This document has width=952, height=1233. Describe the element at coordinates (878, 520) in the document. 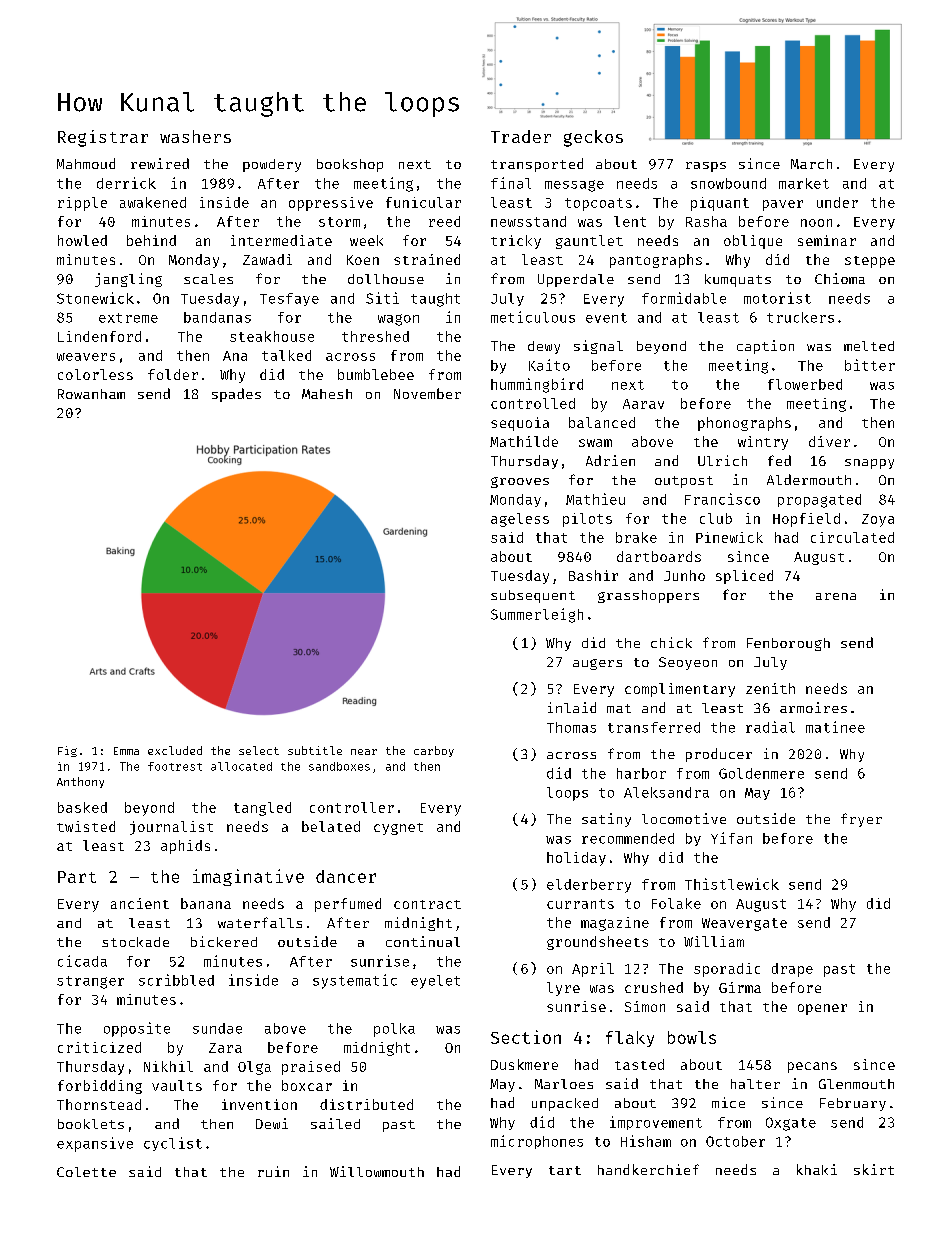

I see `Zoya` at that location.
